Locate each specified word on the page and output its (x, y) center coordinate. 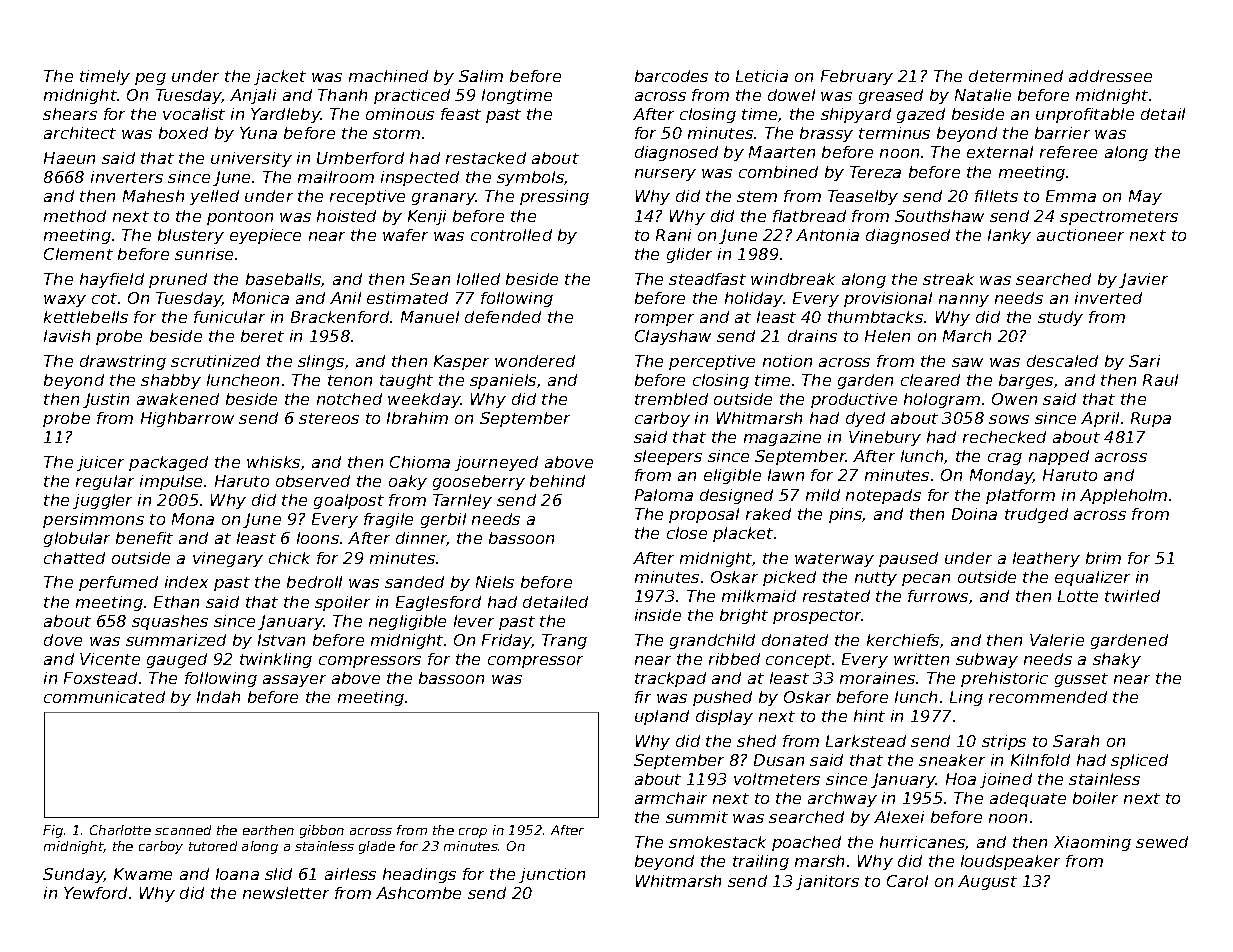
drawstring (123, 362)
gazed (921, 115)
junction (552, 875)
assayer (294, 681)
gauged (177, 660)
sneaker (952, 760)
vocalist (194, 114)
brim (1103, 558)
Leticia (762, 76)
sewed (1162, 842)
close (687, 533)
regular (105, 482)
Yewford (95, 893)
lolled (478, 279)
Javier (1143, 280)
